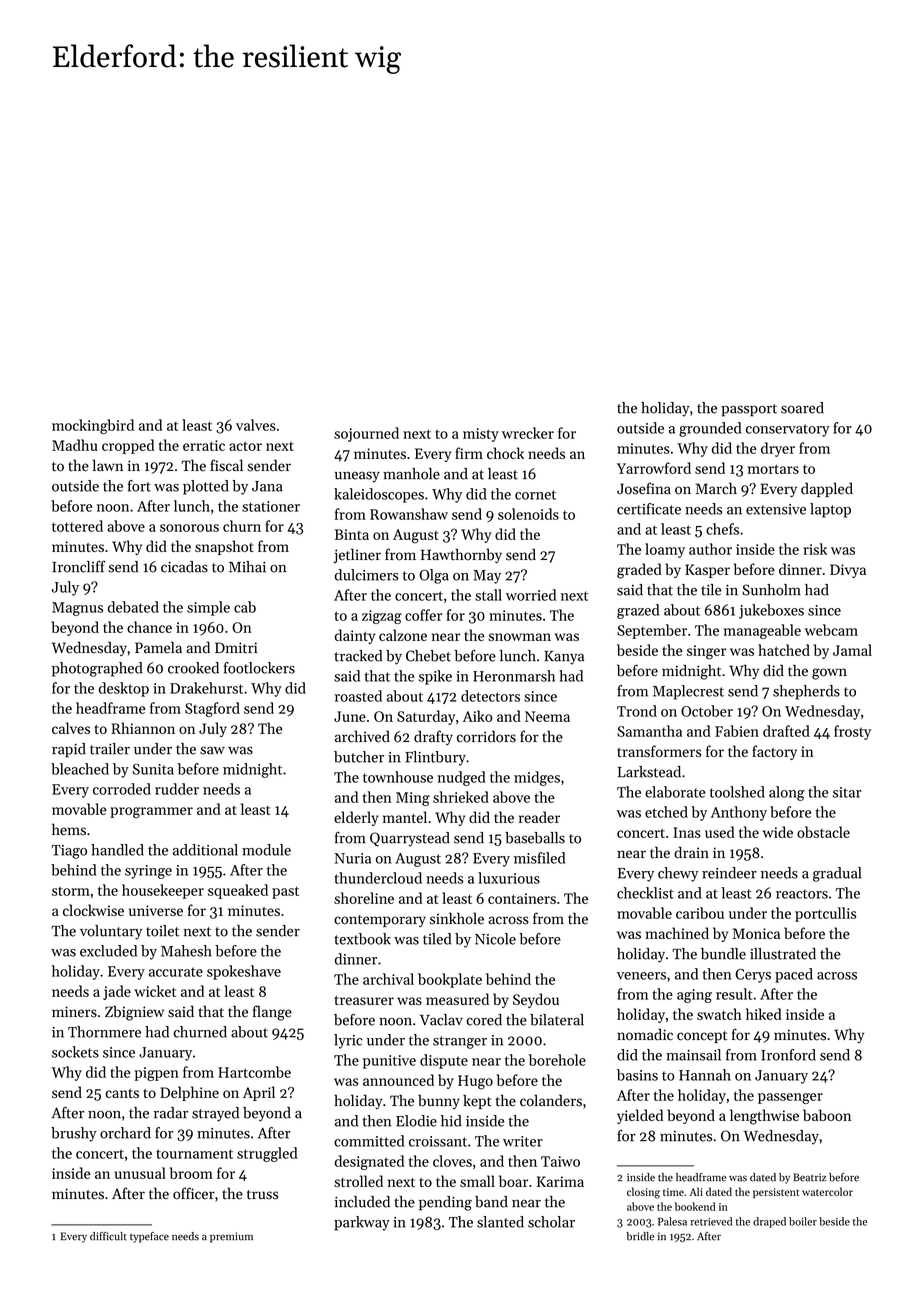 The width and height of the document is (924, 1308). What do you see at coordinates (827, 489) in the document?
I see `dappled` at bounding box center [827, 489].
